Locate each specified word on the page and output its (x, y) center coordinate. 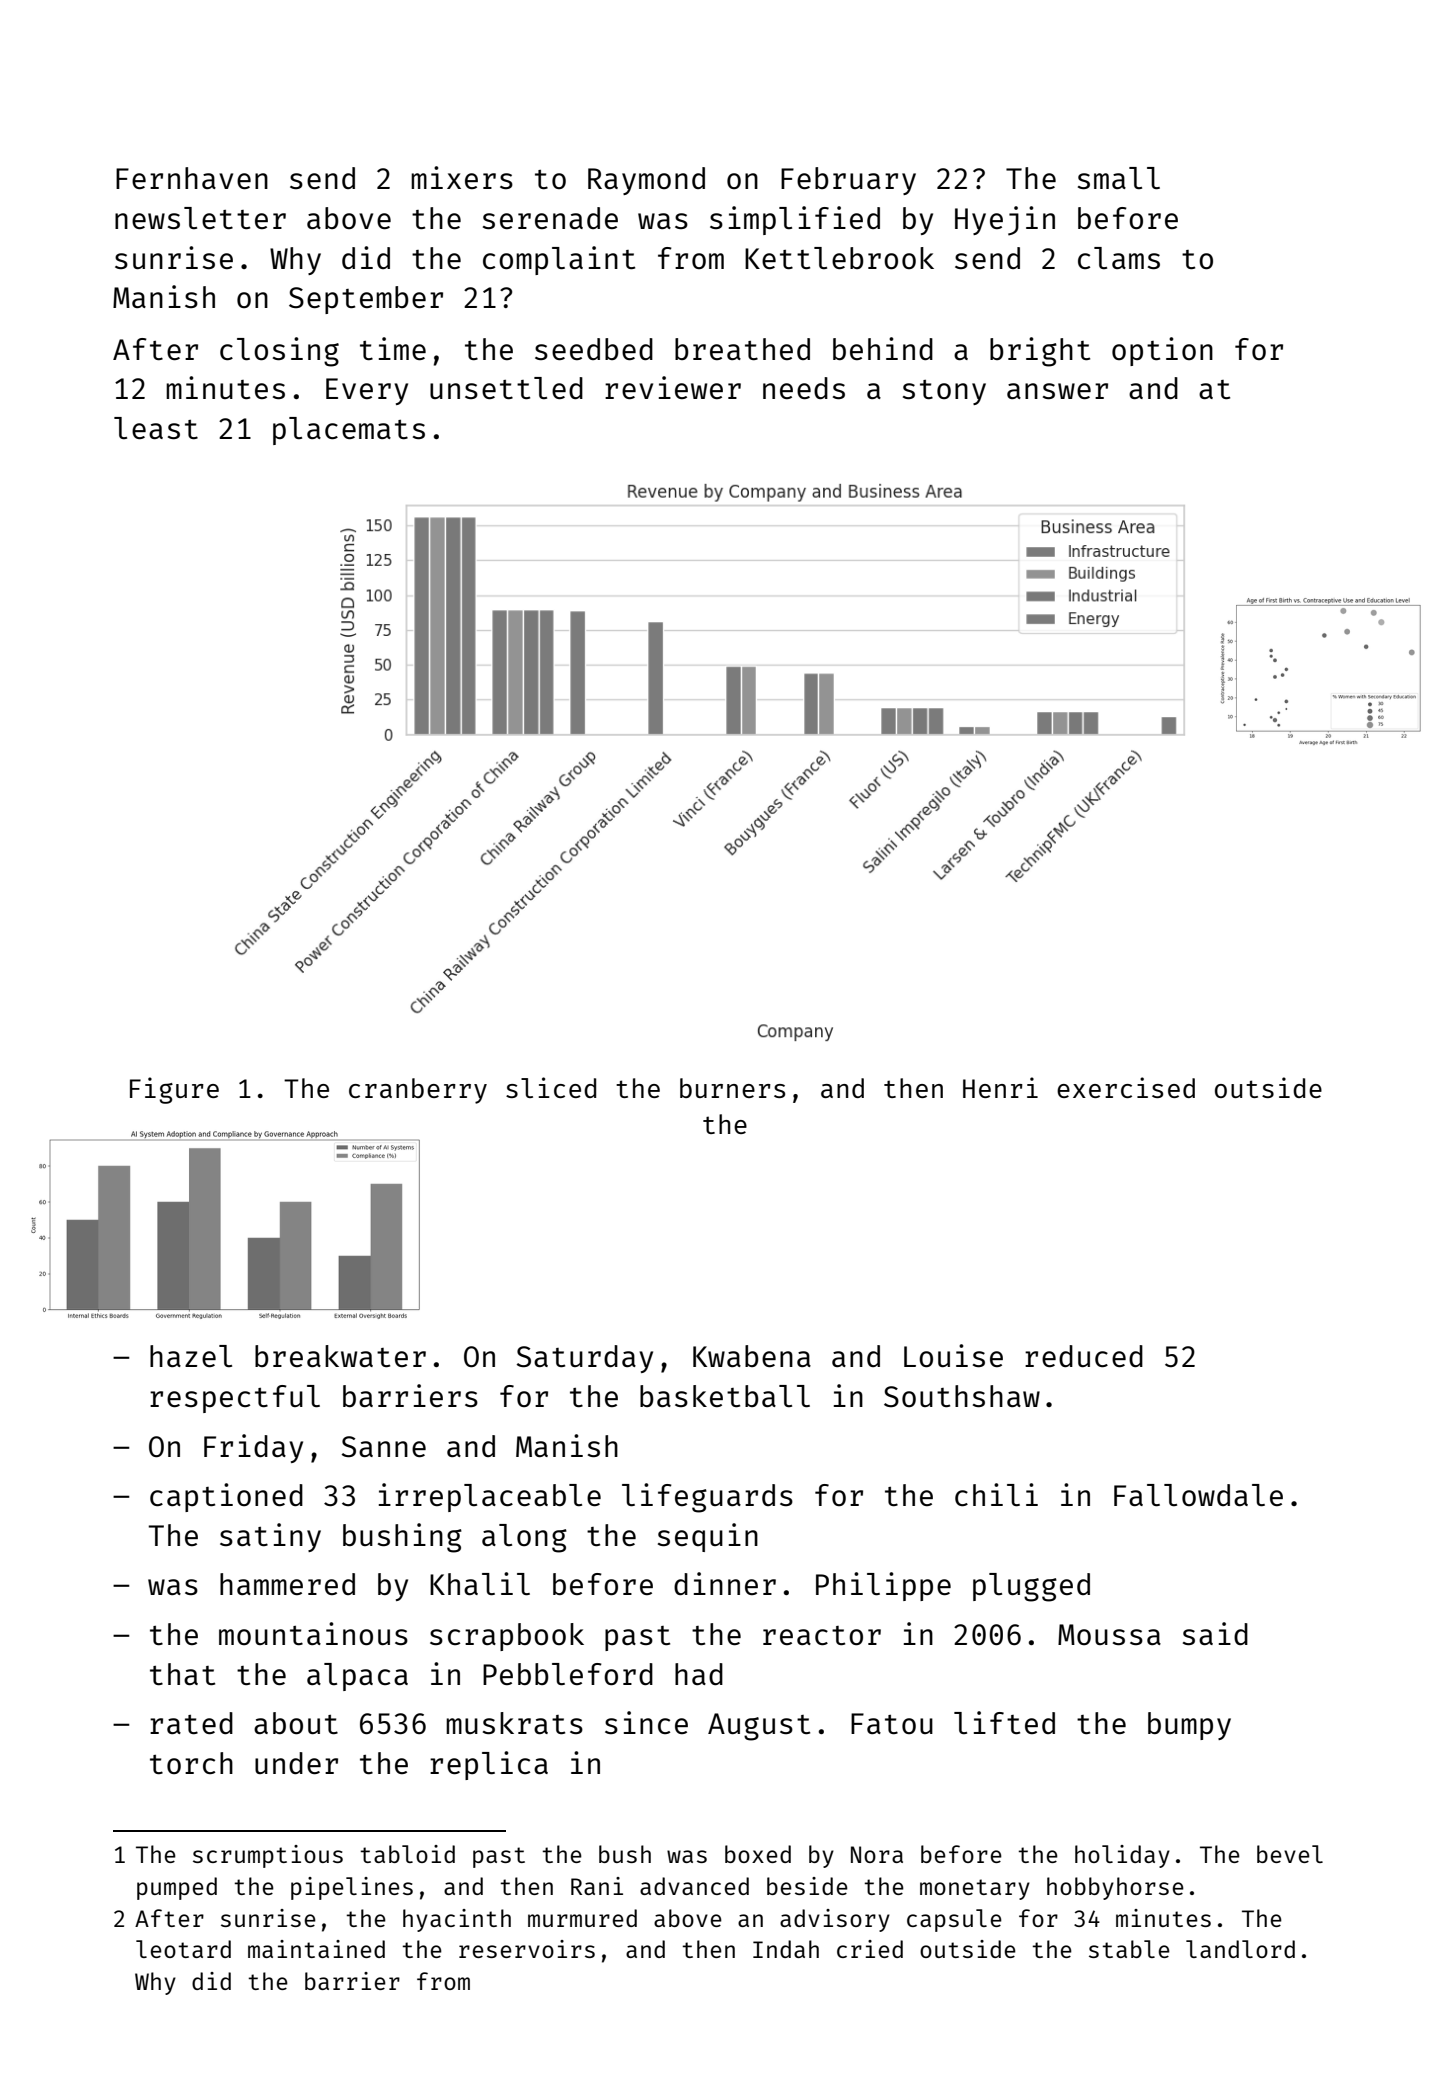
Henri (1000, 1087)
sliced (551, 1087)
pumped (177, 1888)
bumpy (1189, 1726)
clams (1119, 258)
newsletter (200, 218)
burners (732, 1088)
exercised (1126, 1087)
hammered (287, 1584)
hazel (191, 1356)
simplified (795, 220)
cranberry (418, 1091)
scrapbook (507, 1637)
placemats (349, 431)
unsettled (506, 388)
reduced (1084, 1356)
